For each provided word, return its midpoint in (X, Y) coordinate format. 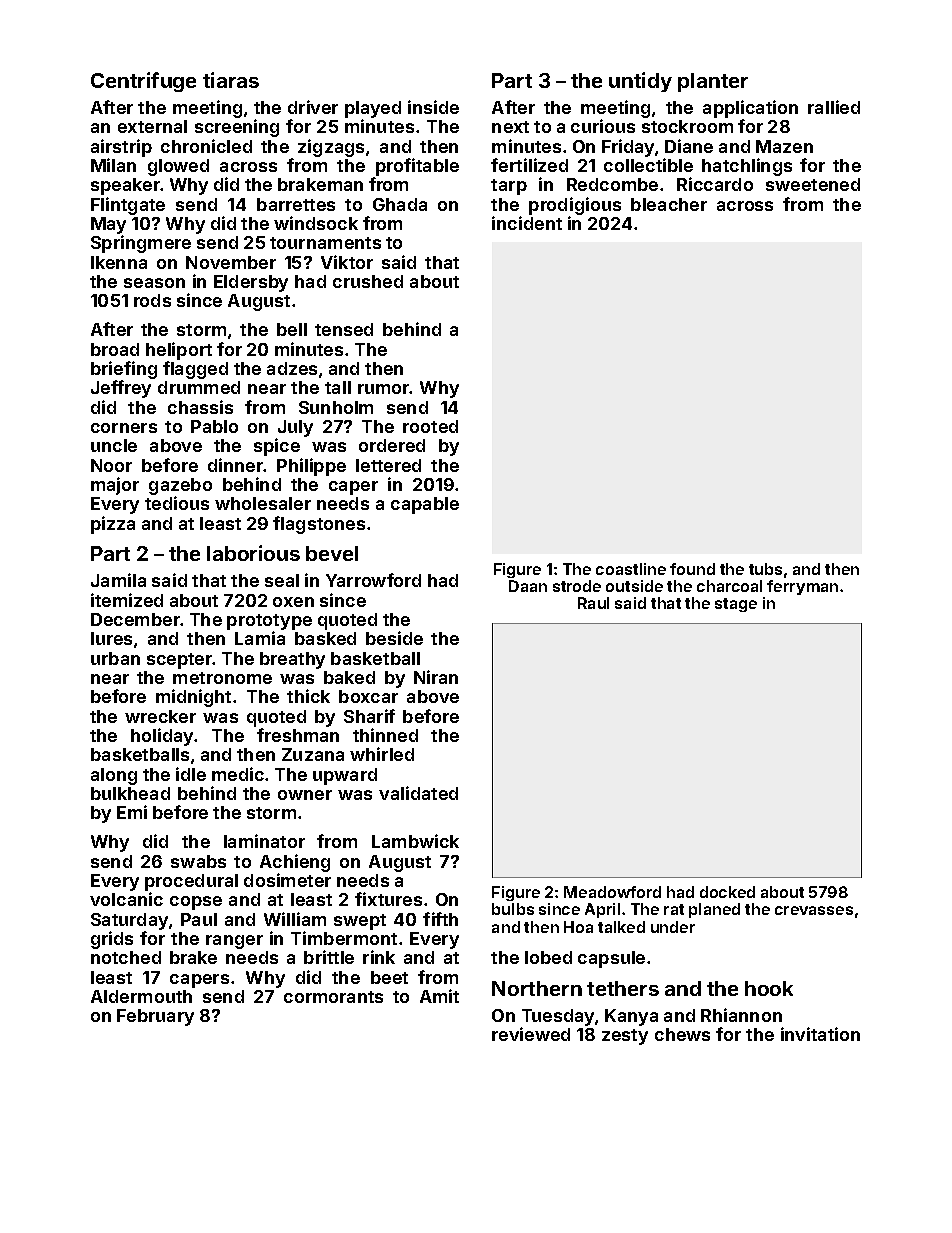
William (295, 919)
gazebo (180, 486)
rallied (834, 107)
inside (433, 107)
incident (527, 223)
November (231, 262)
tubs (765, 569)
